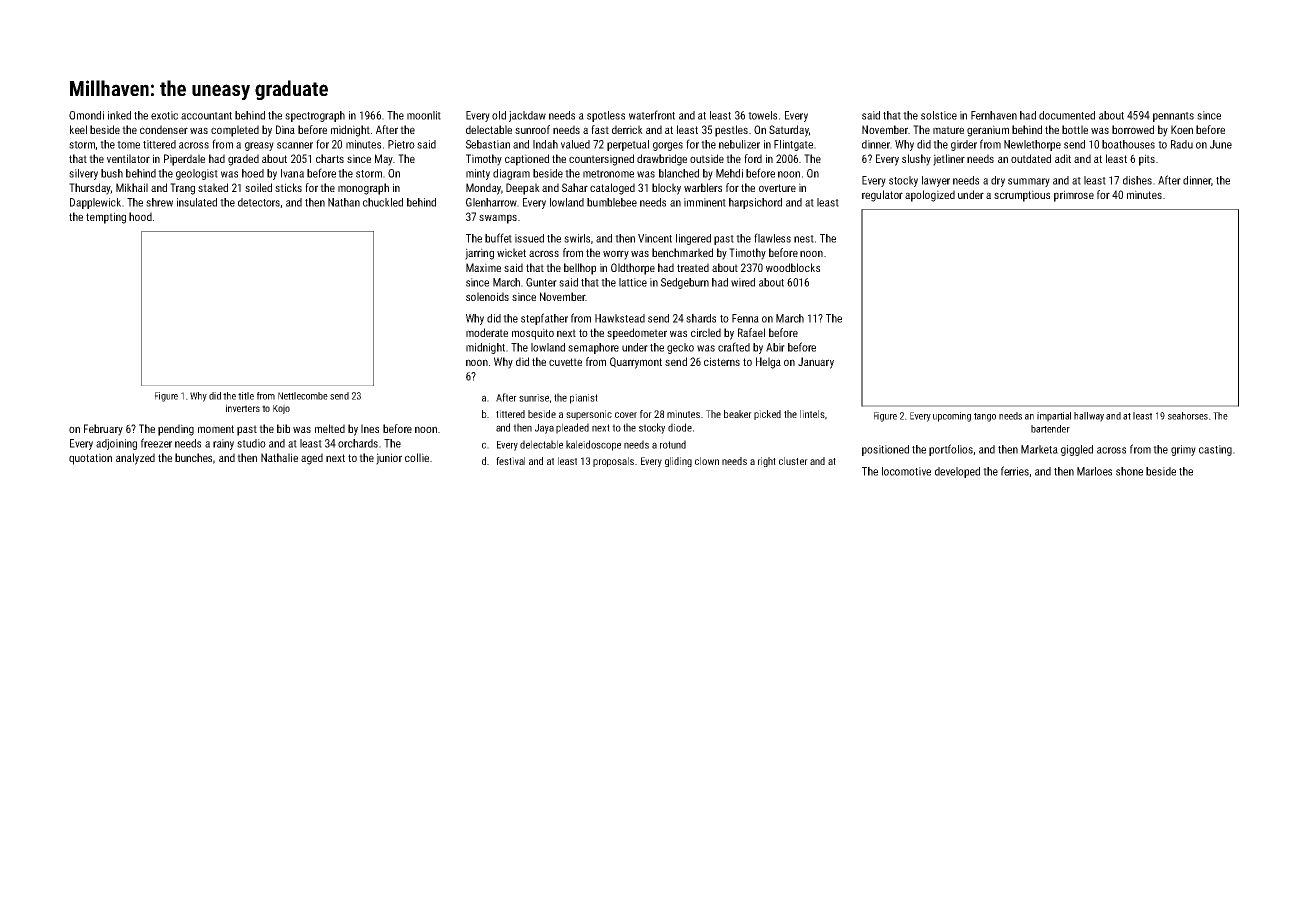 This screenshot has width=1308, height=924. I want to click on bunches, so click(193, 457).
